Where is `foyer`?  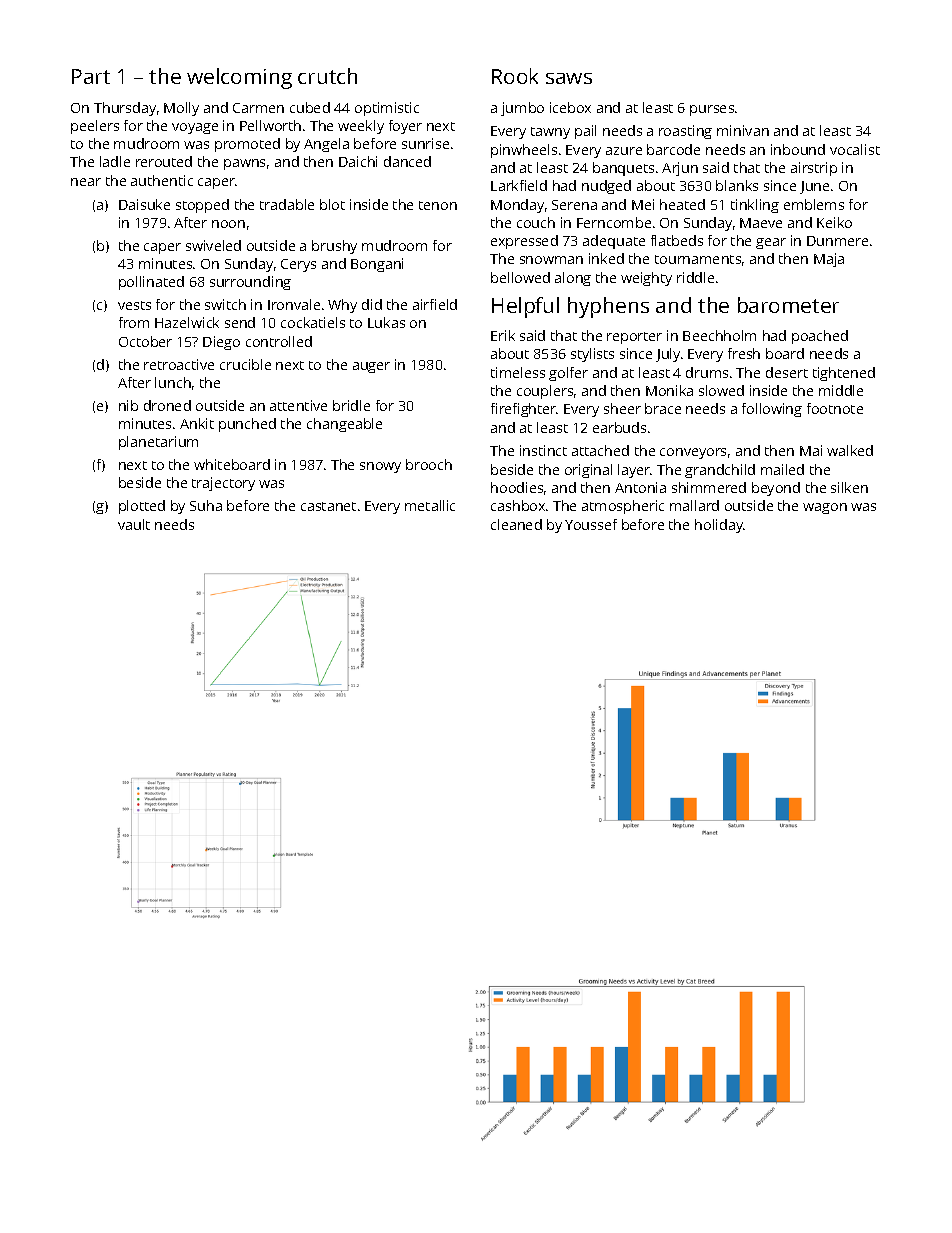 foyer is located at coordinates (405, 127).
